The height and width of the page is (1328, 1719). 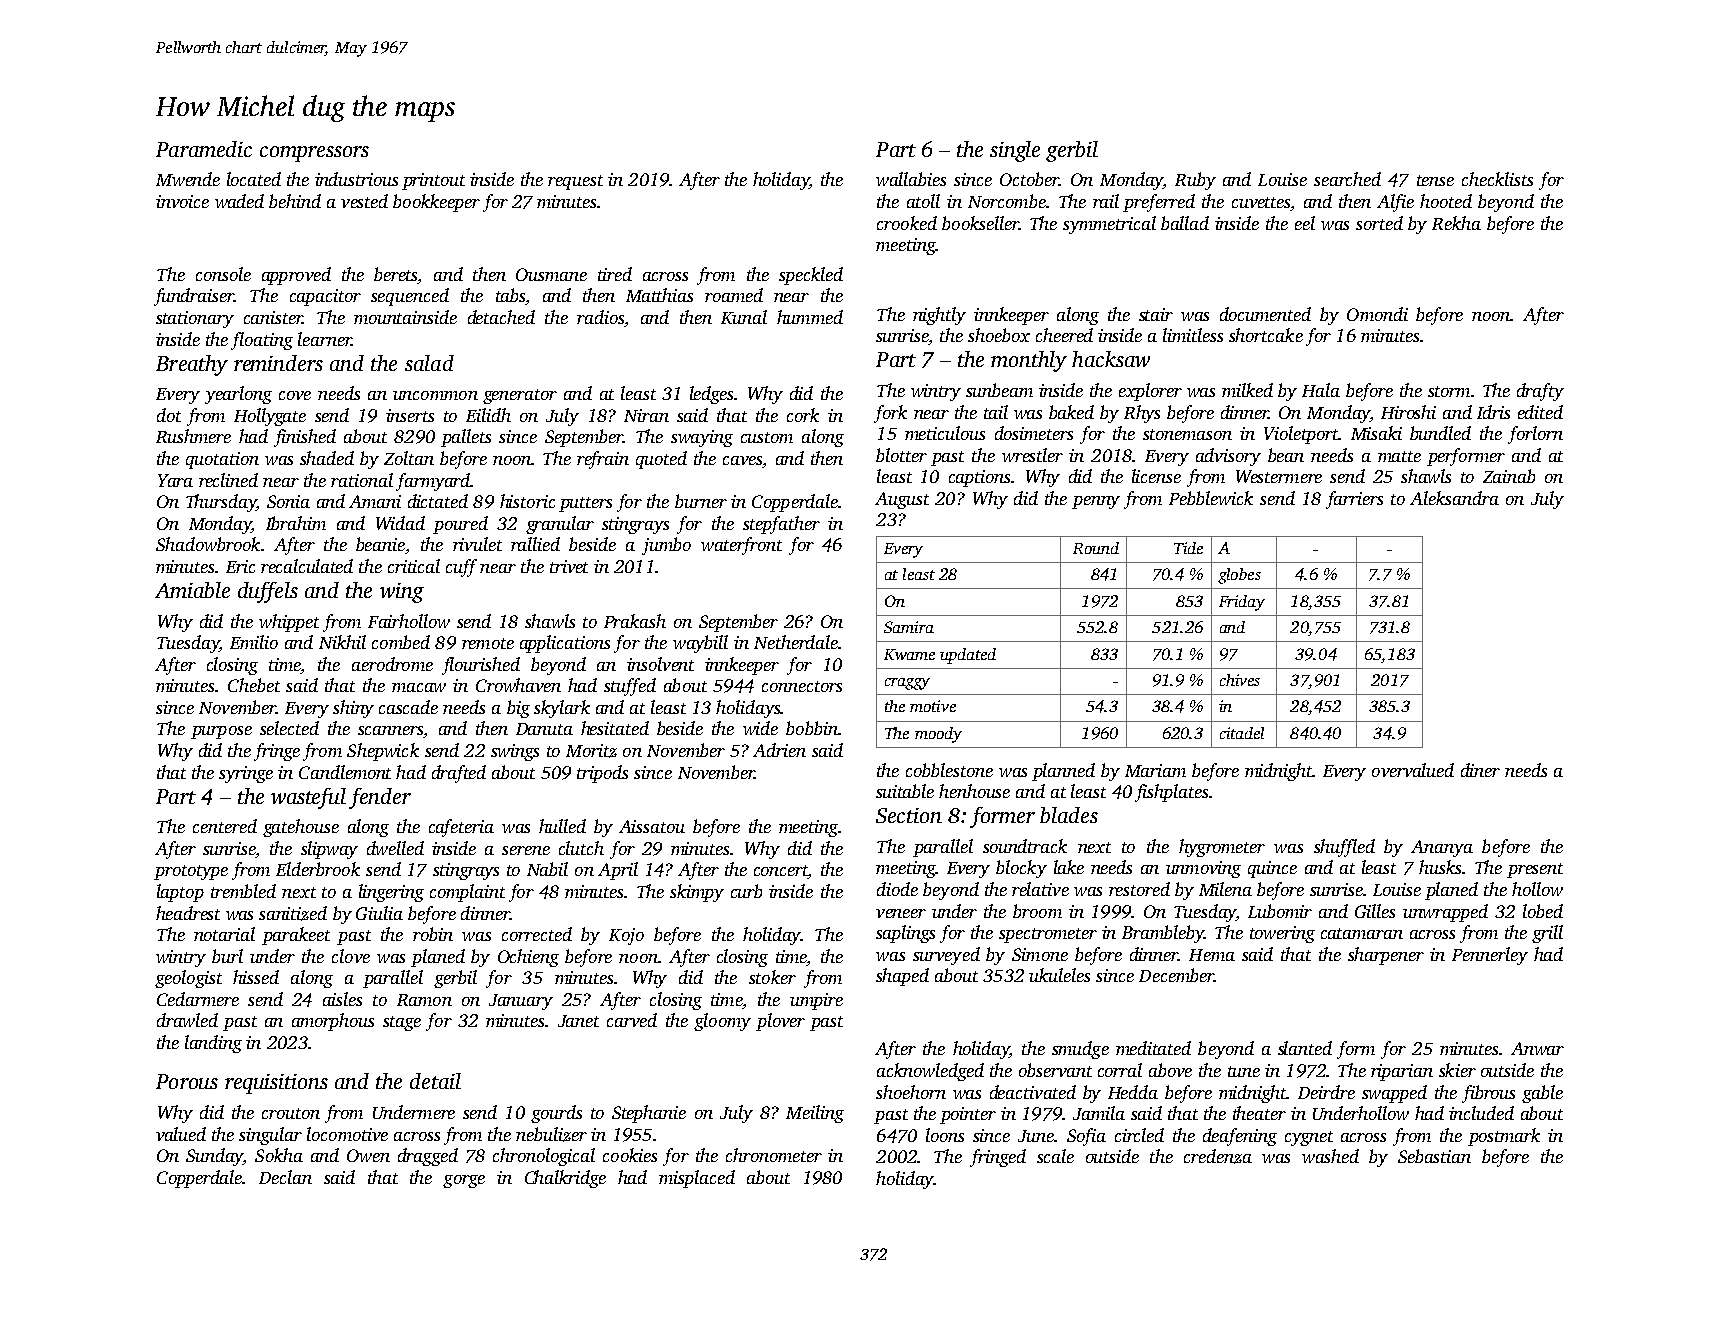 What do you see at coordinates (1096, 548) in the page?
I see `Round` at bounding box center [1096, 548].
